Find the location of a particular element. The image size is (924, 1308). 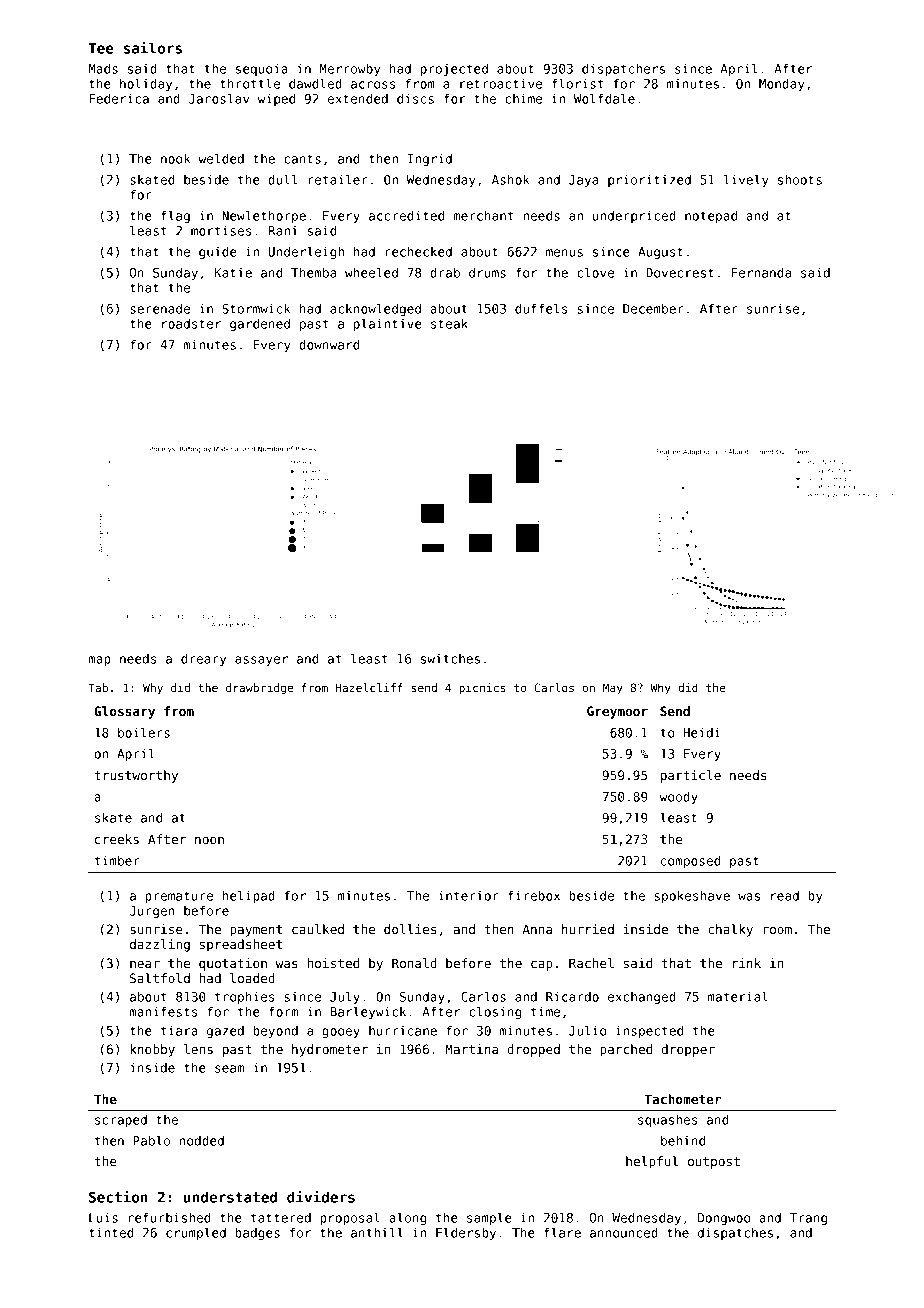

rink is located at coordinates (746, 963).
